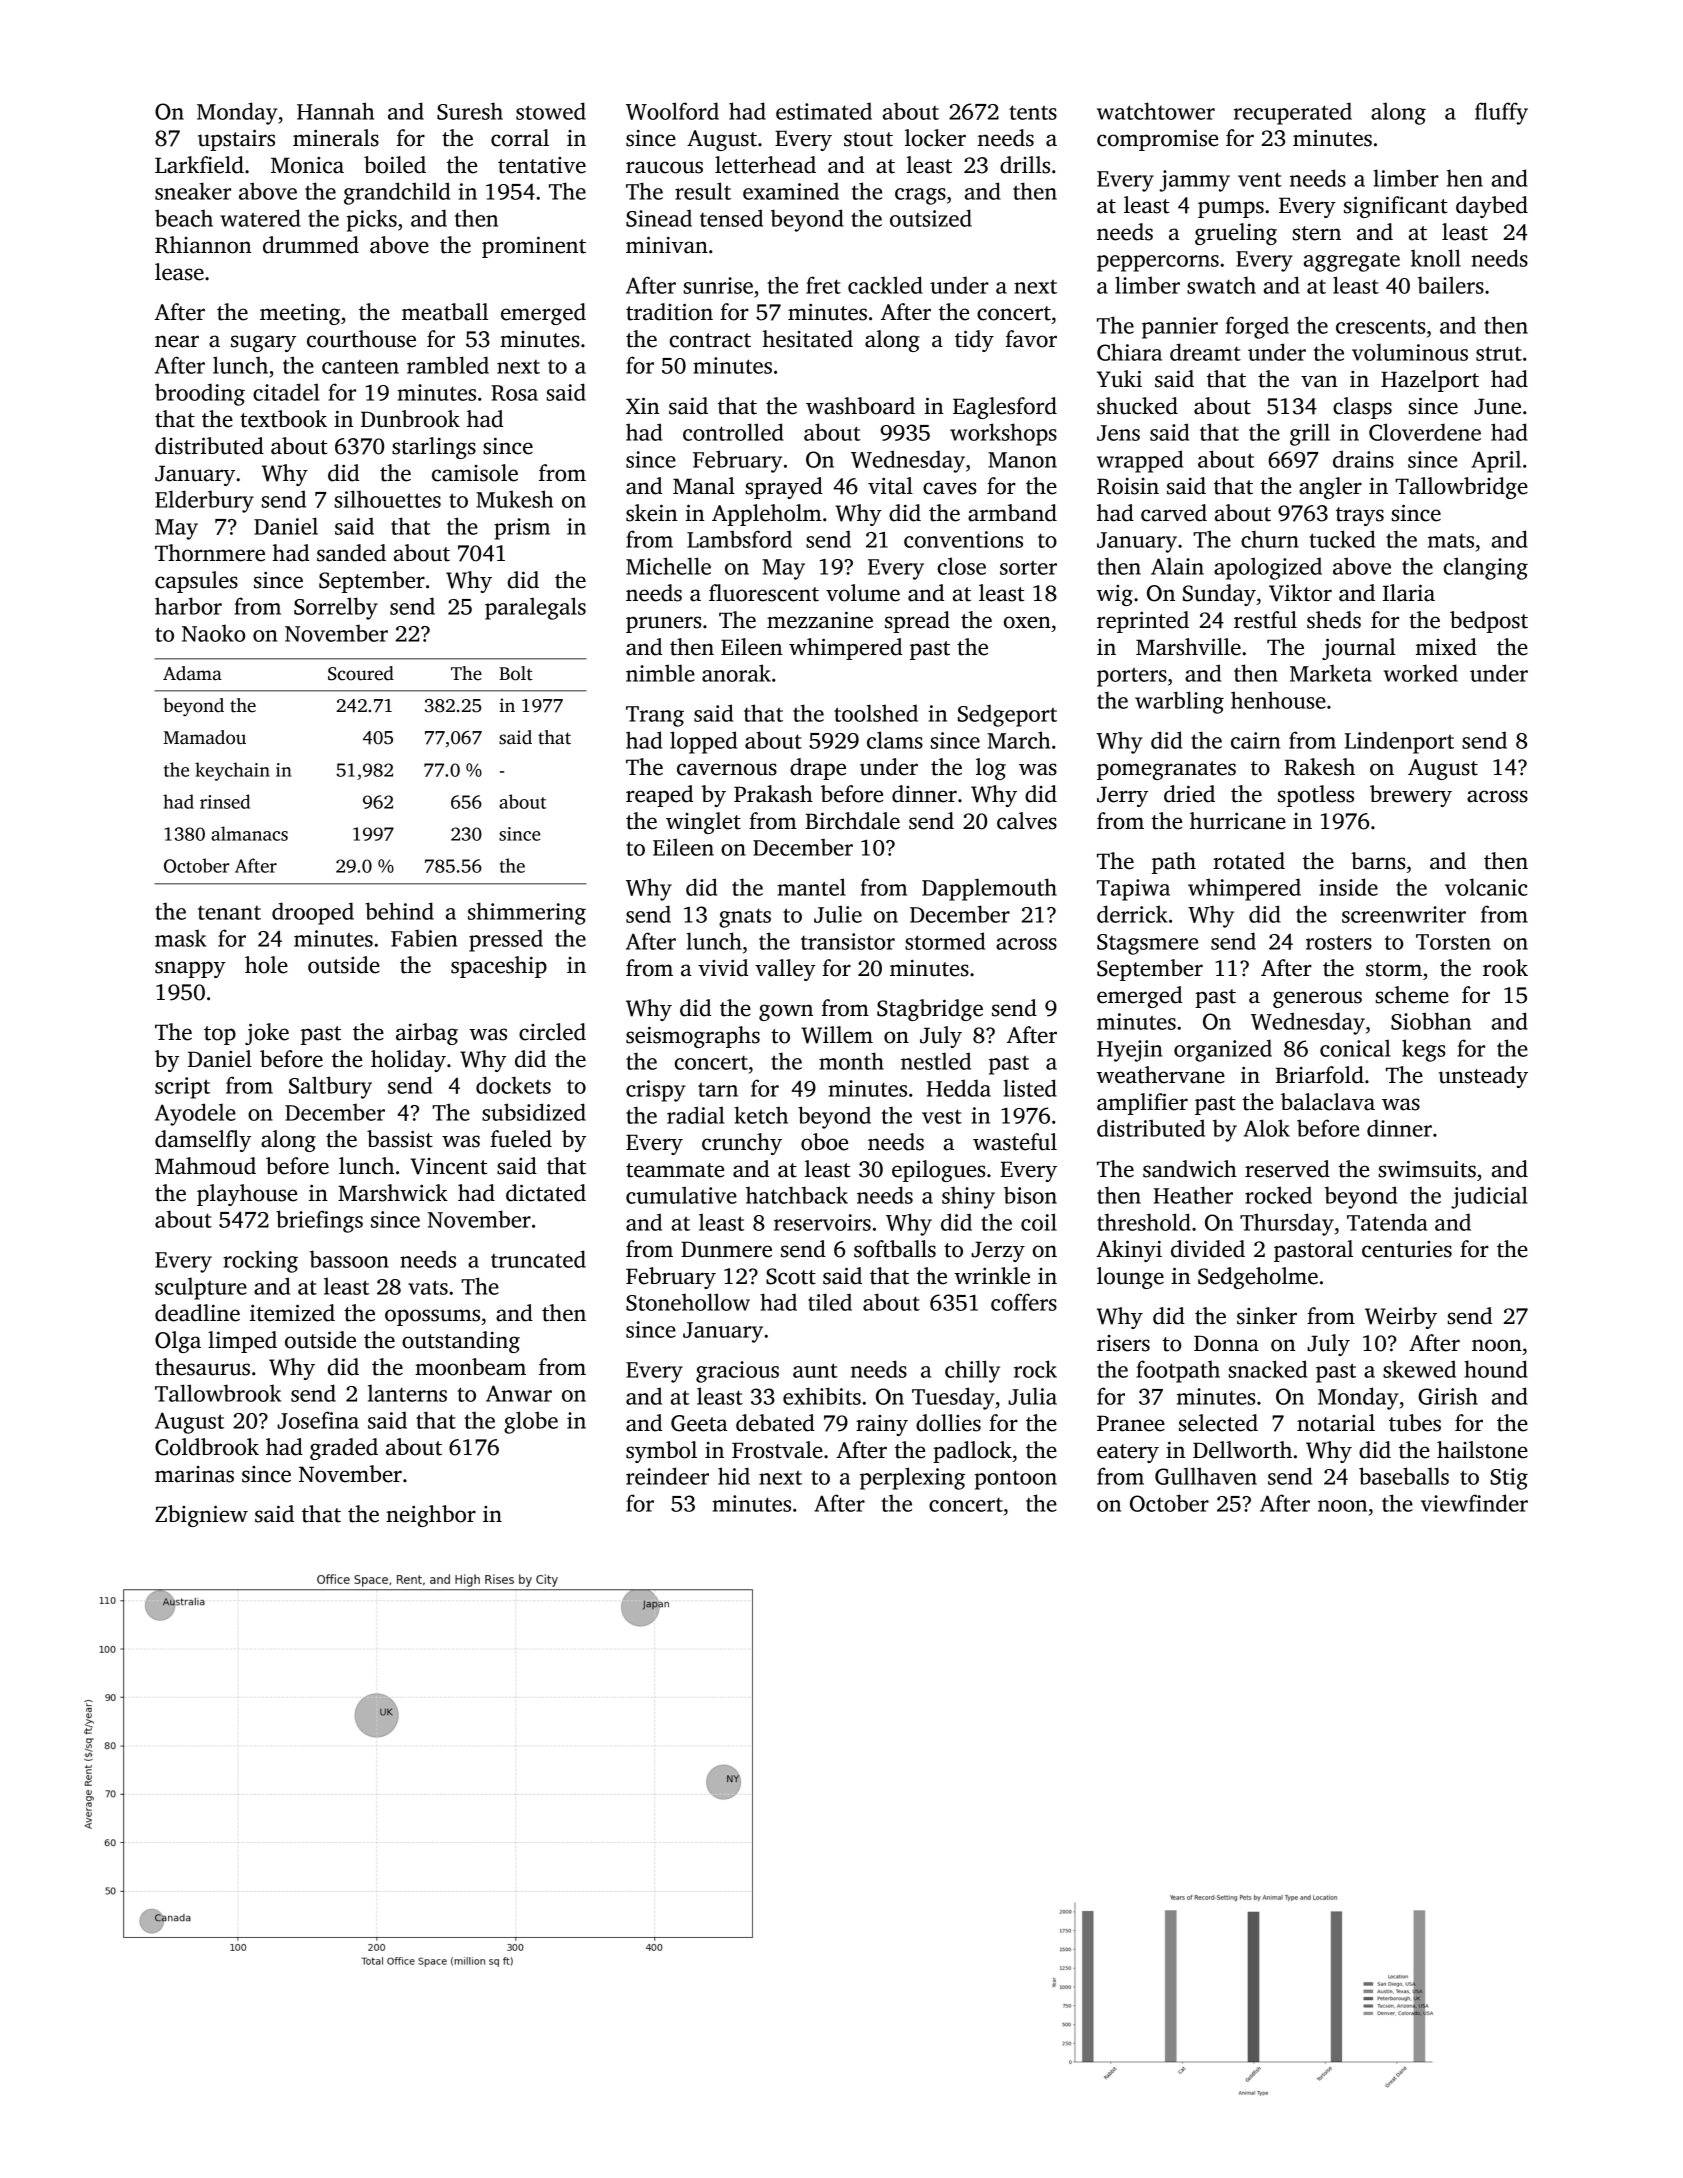 The height and width of the screenshot is (2178, 1683). What do you see at coordinates (351, 553) in the screenshot?
I see `sanded` at bounding box center [351, 553].
